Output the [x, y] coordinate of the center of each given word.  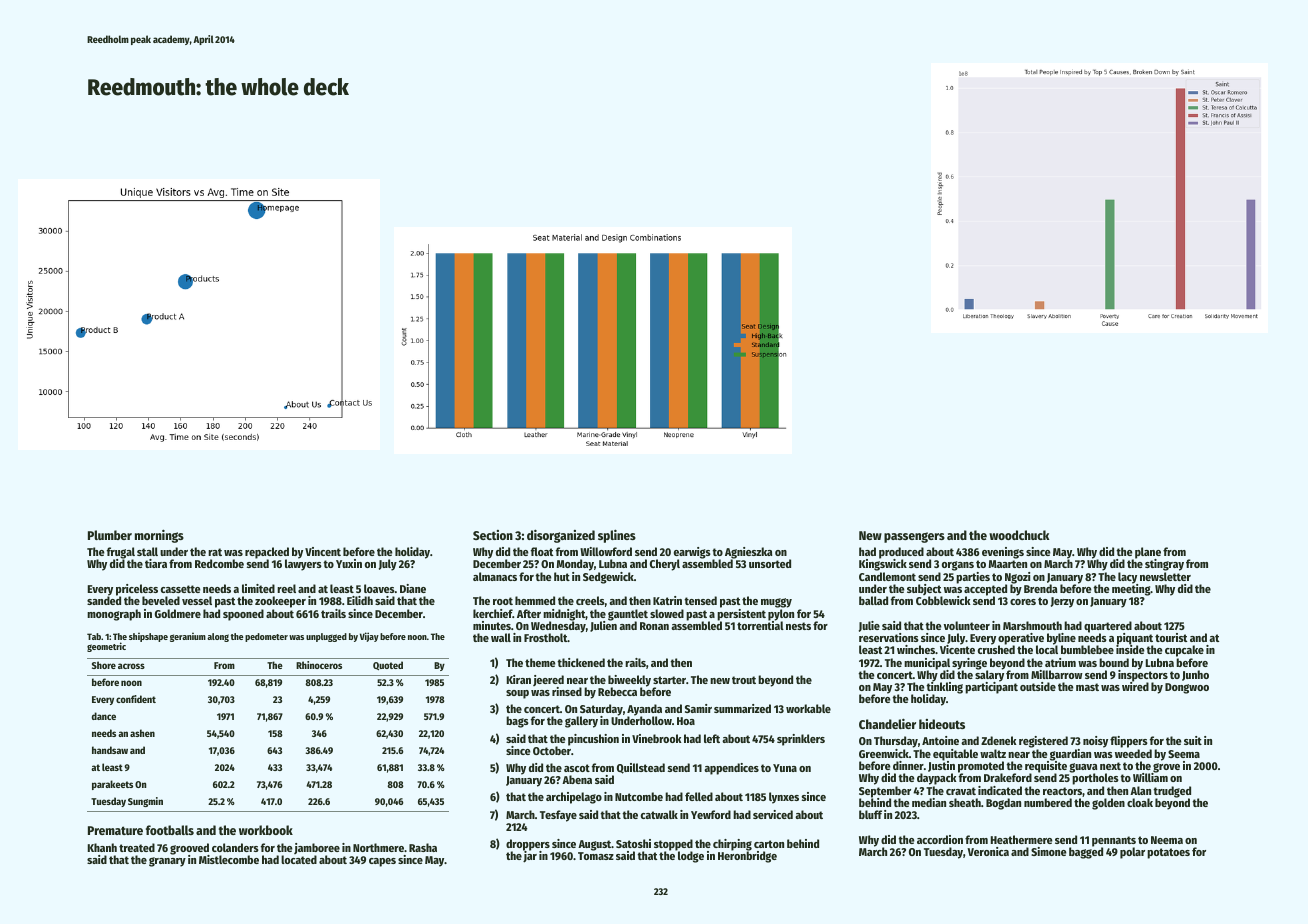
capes [382, 862]
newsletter [1165, 576]
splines [617, 536]
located [299, 859]
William [1150, 777]
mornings [159, 536]
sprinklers [801, 740]
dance [104, 716]
